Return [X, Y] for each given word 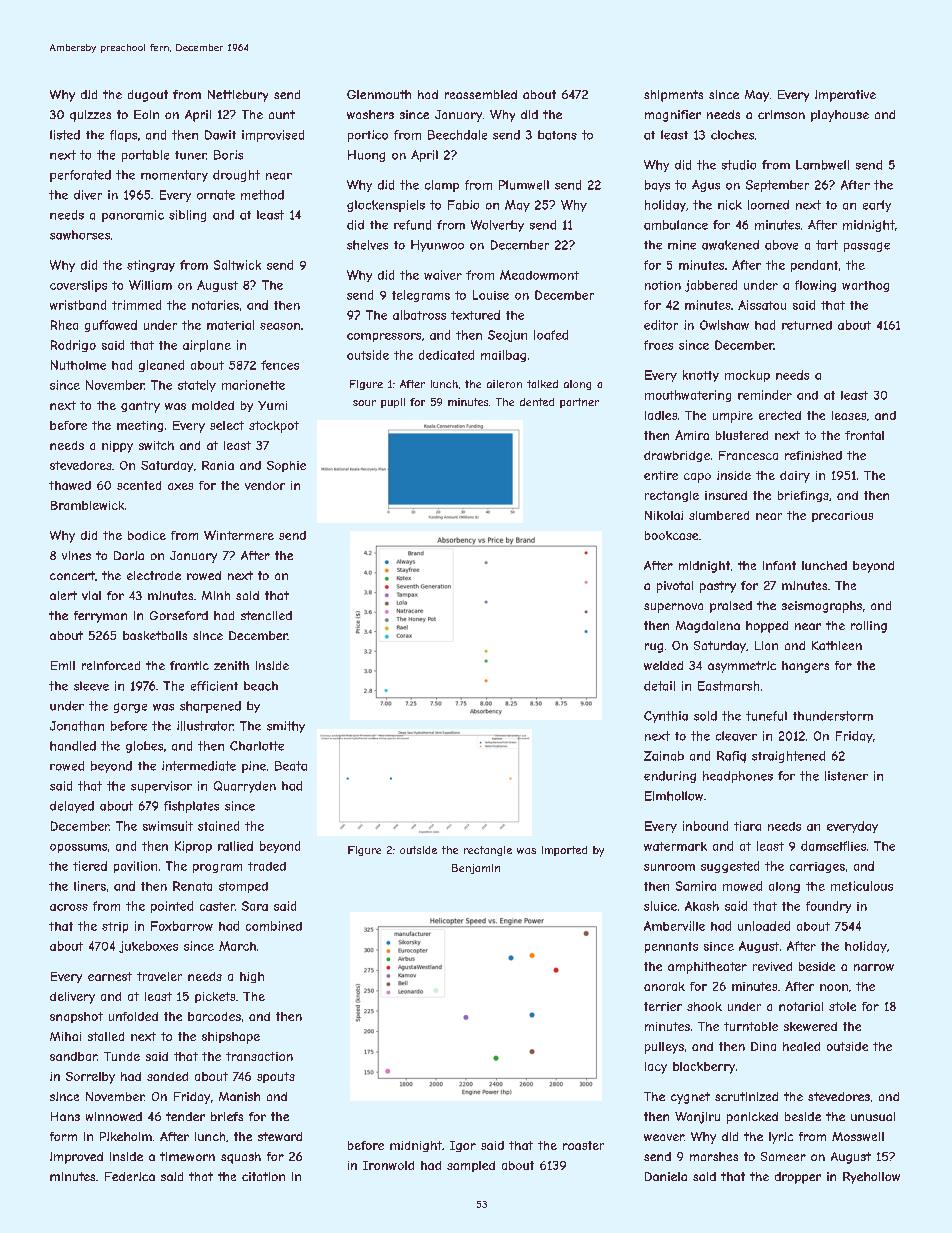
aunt [282, 114]
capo [697, 478]
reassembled [481, 94]
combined [274, 926]
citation [263, 1176]
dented [537, 402]
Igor [463, 1146]
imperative [845, 96]
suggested [730, 867]
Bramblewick [87, 505]
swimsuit [168, 826]
